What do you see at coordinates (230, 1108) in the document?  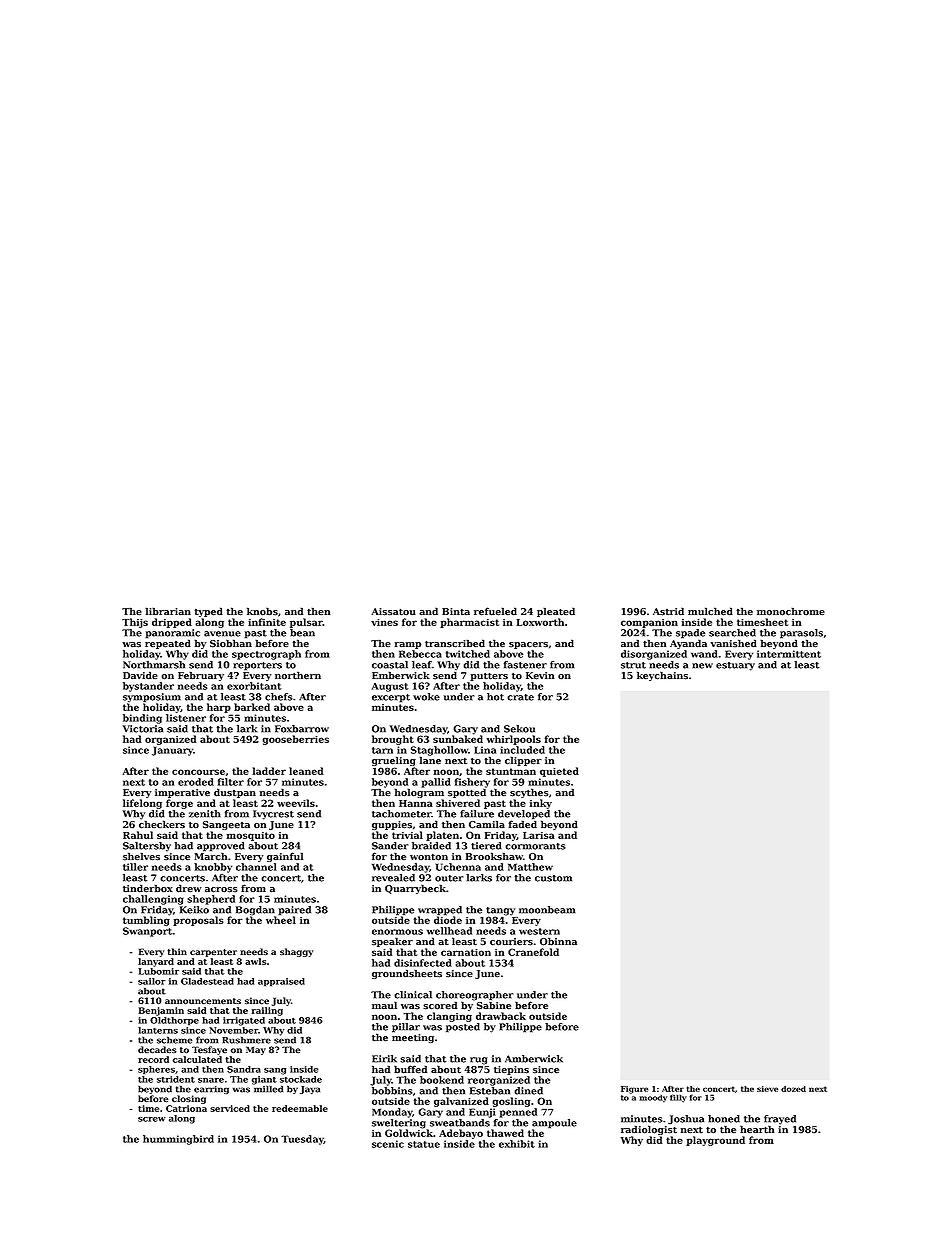 I see `serviced` at bounding box center [230, 1108].
